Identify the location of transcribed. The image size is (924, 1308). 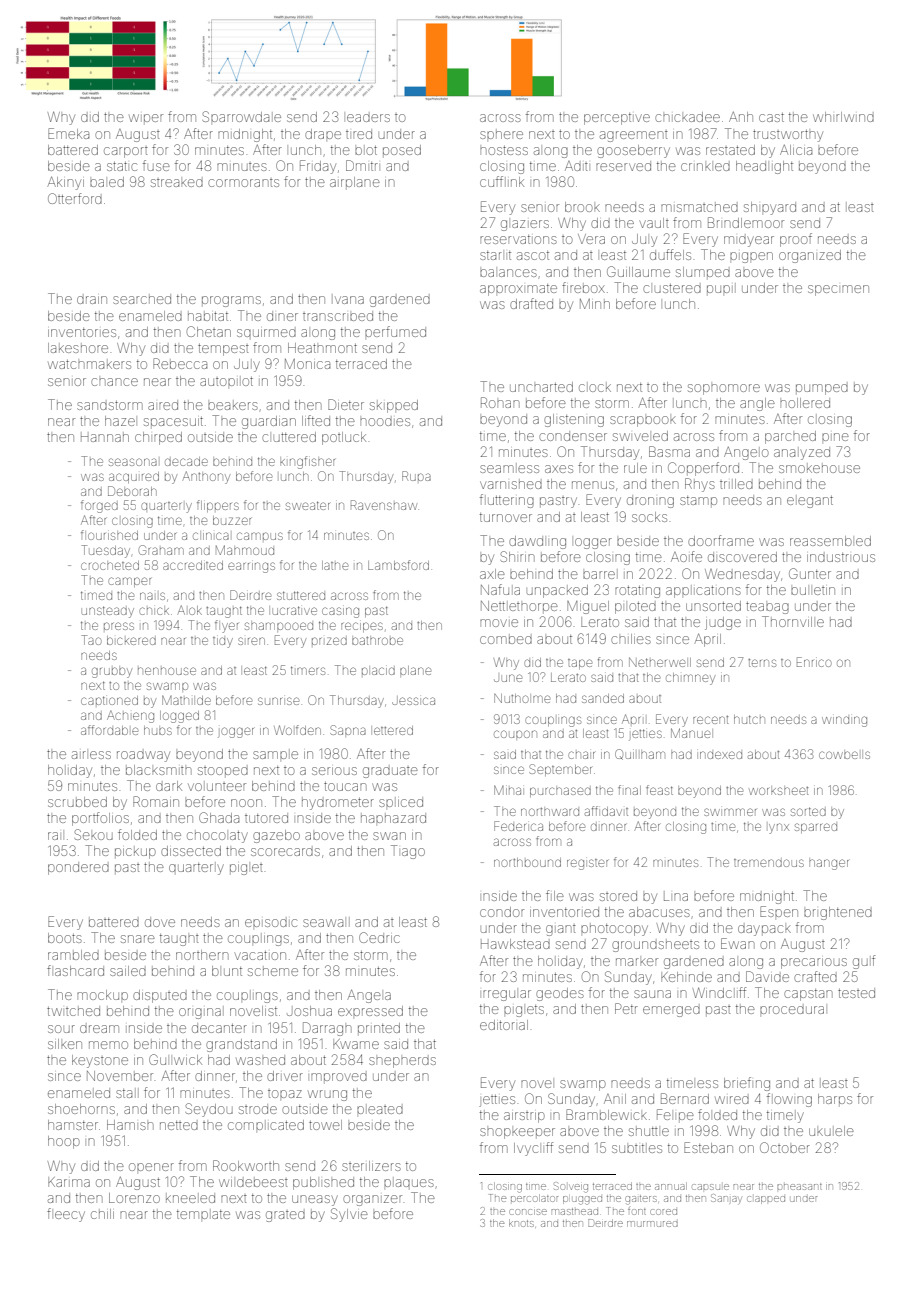
(338, 316).
